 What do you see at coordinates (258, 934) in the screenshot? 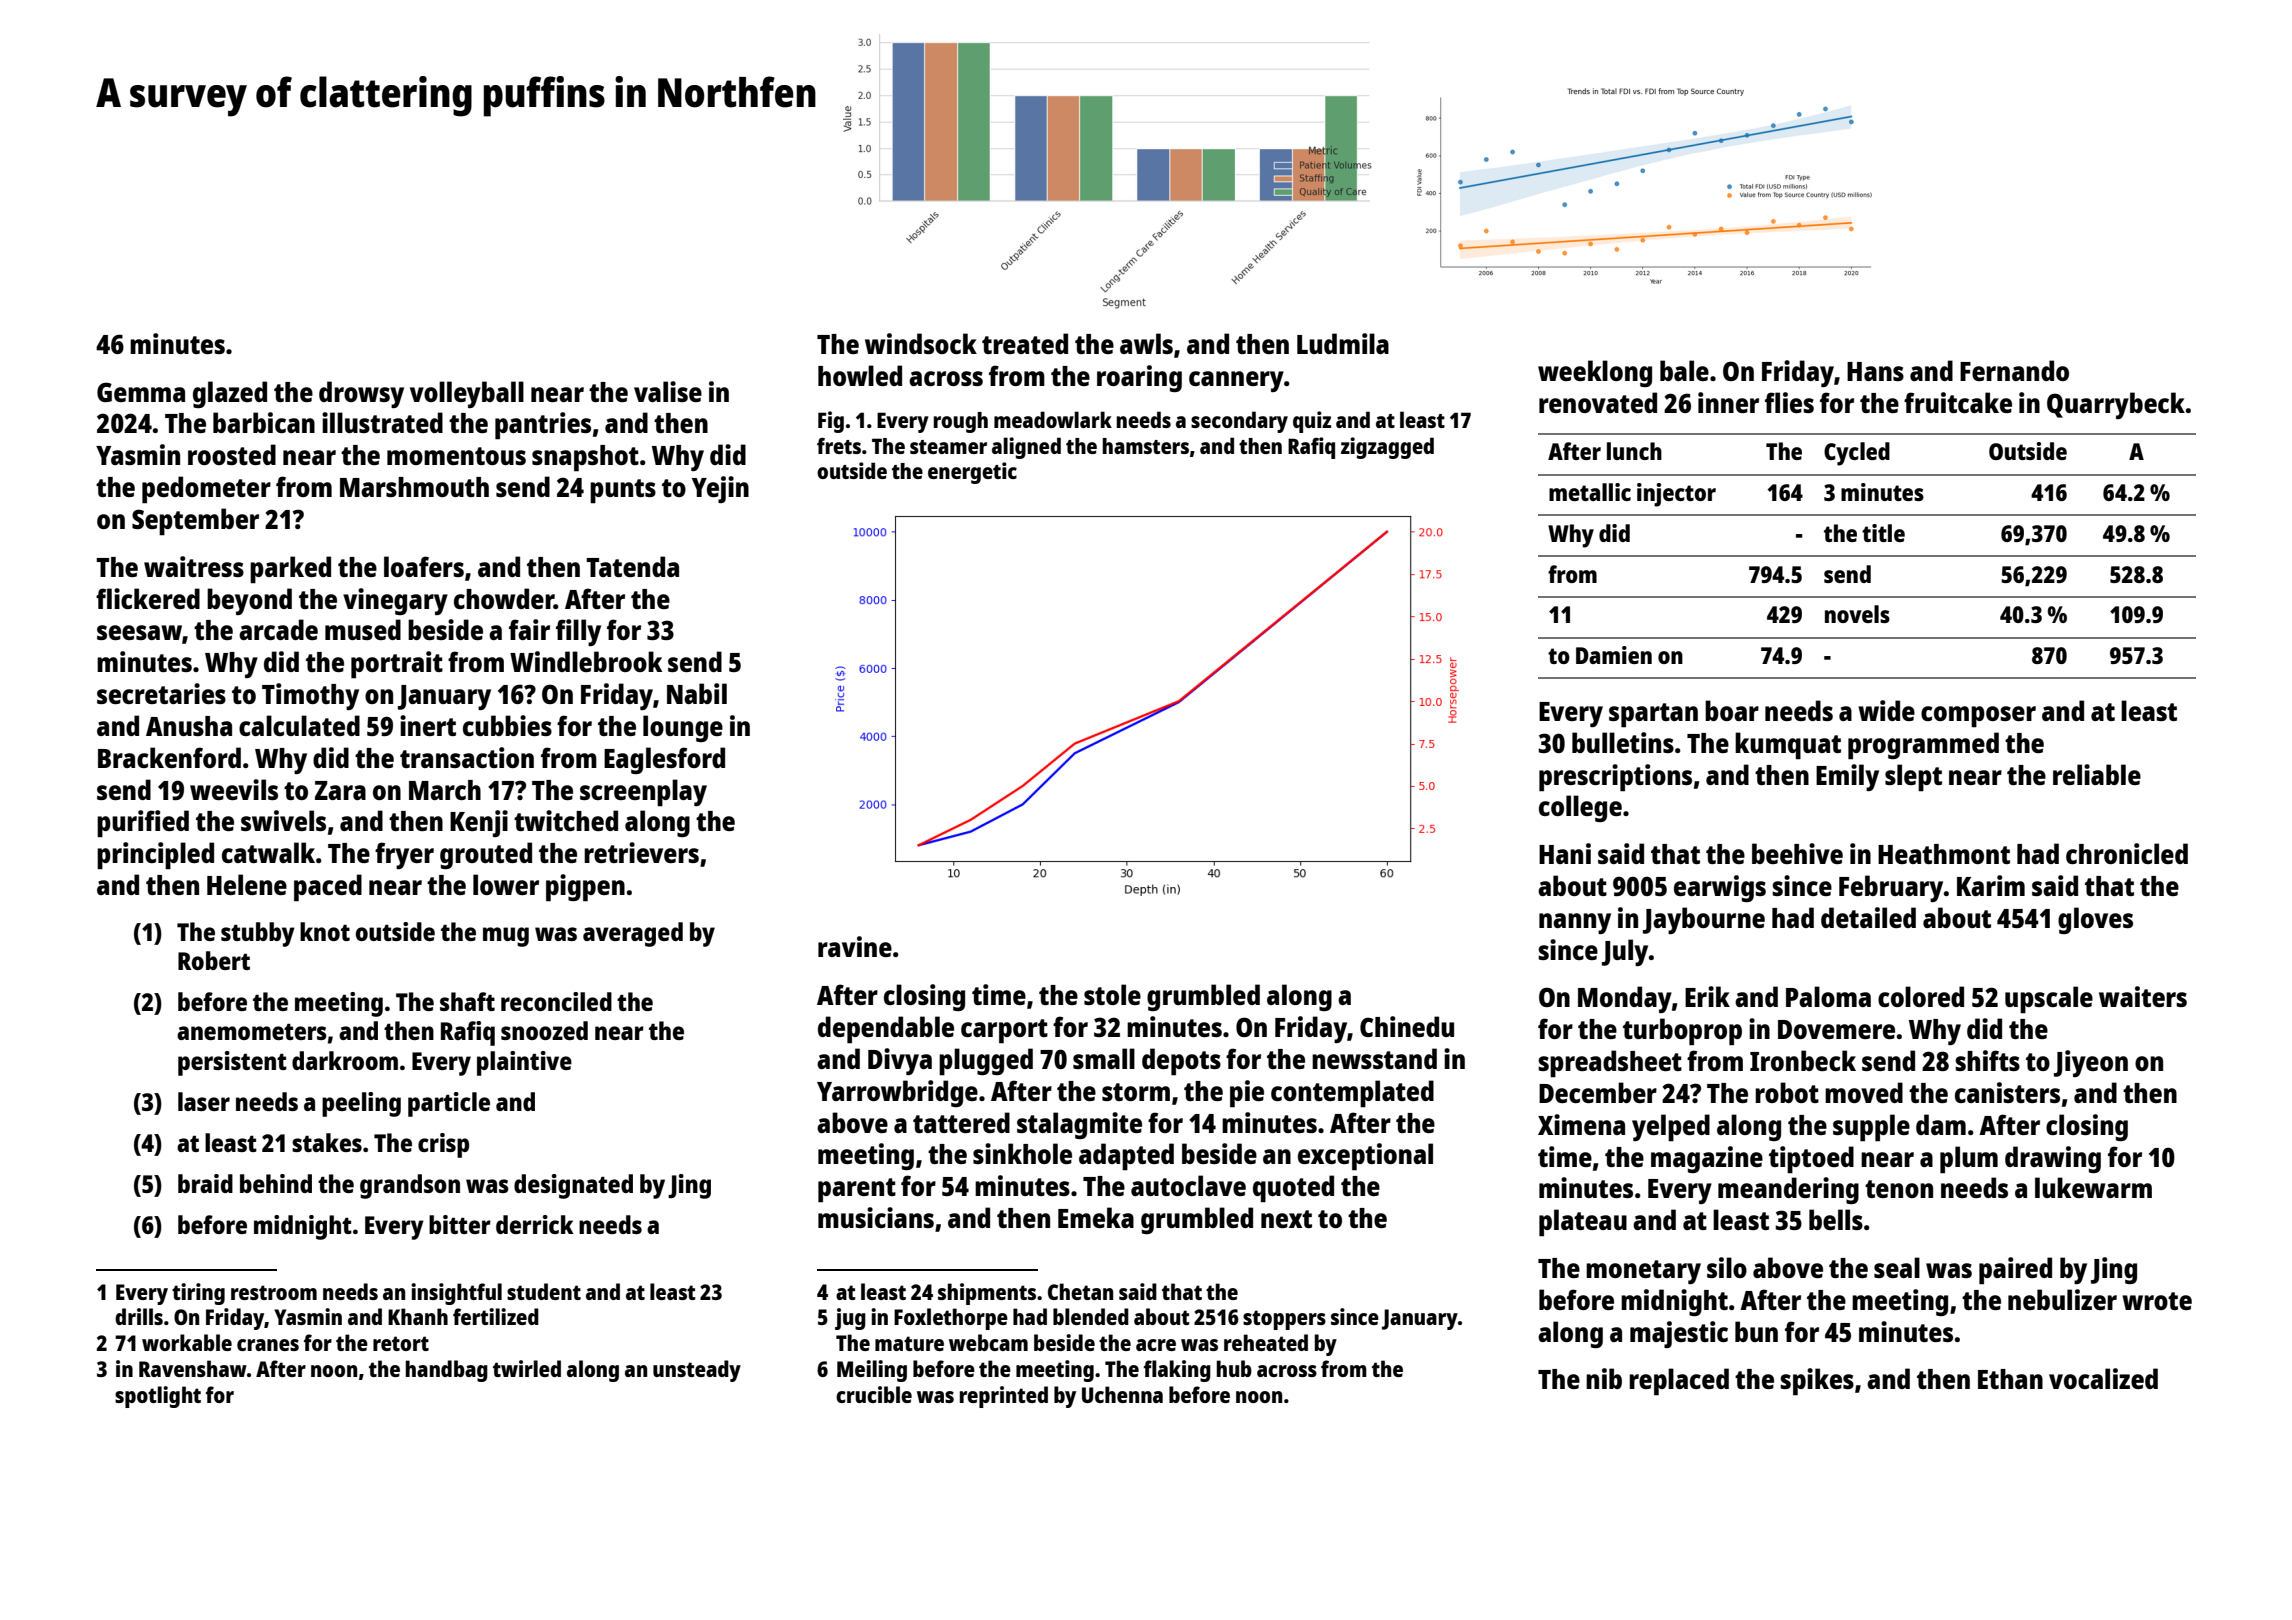
I see `stubby` at bounding box center [258, 934].
